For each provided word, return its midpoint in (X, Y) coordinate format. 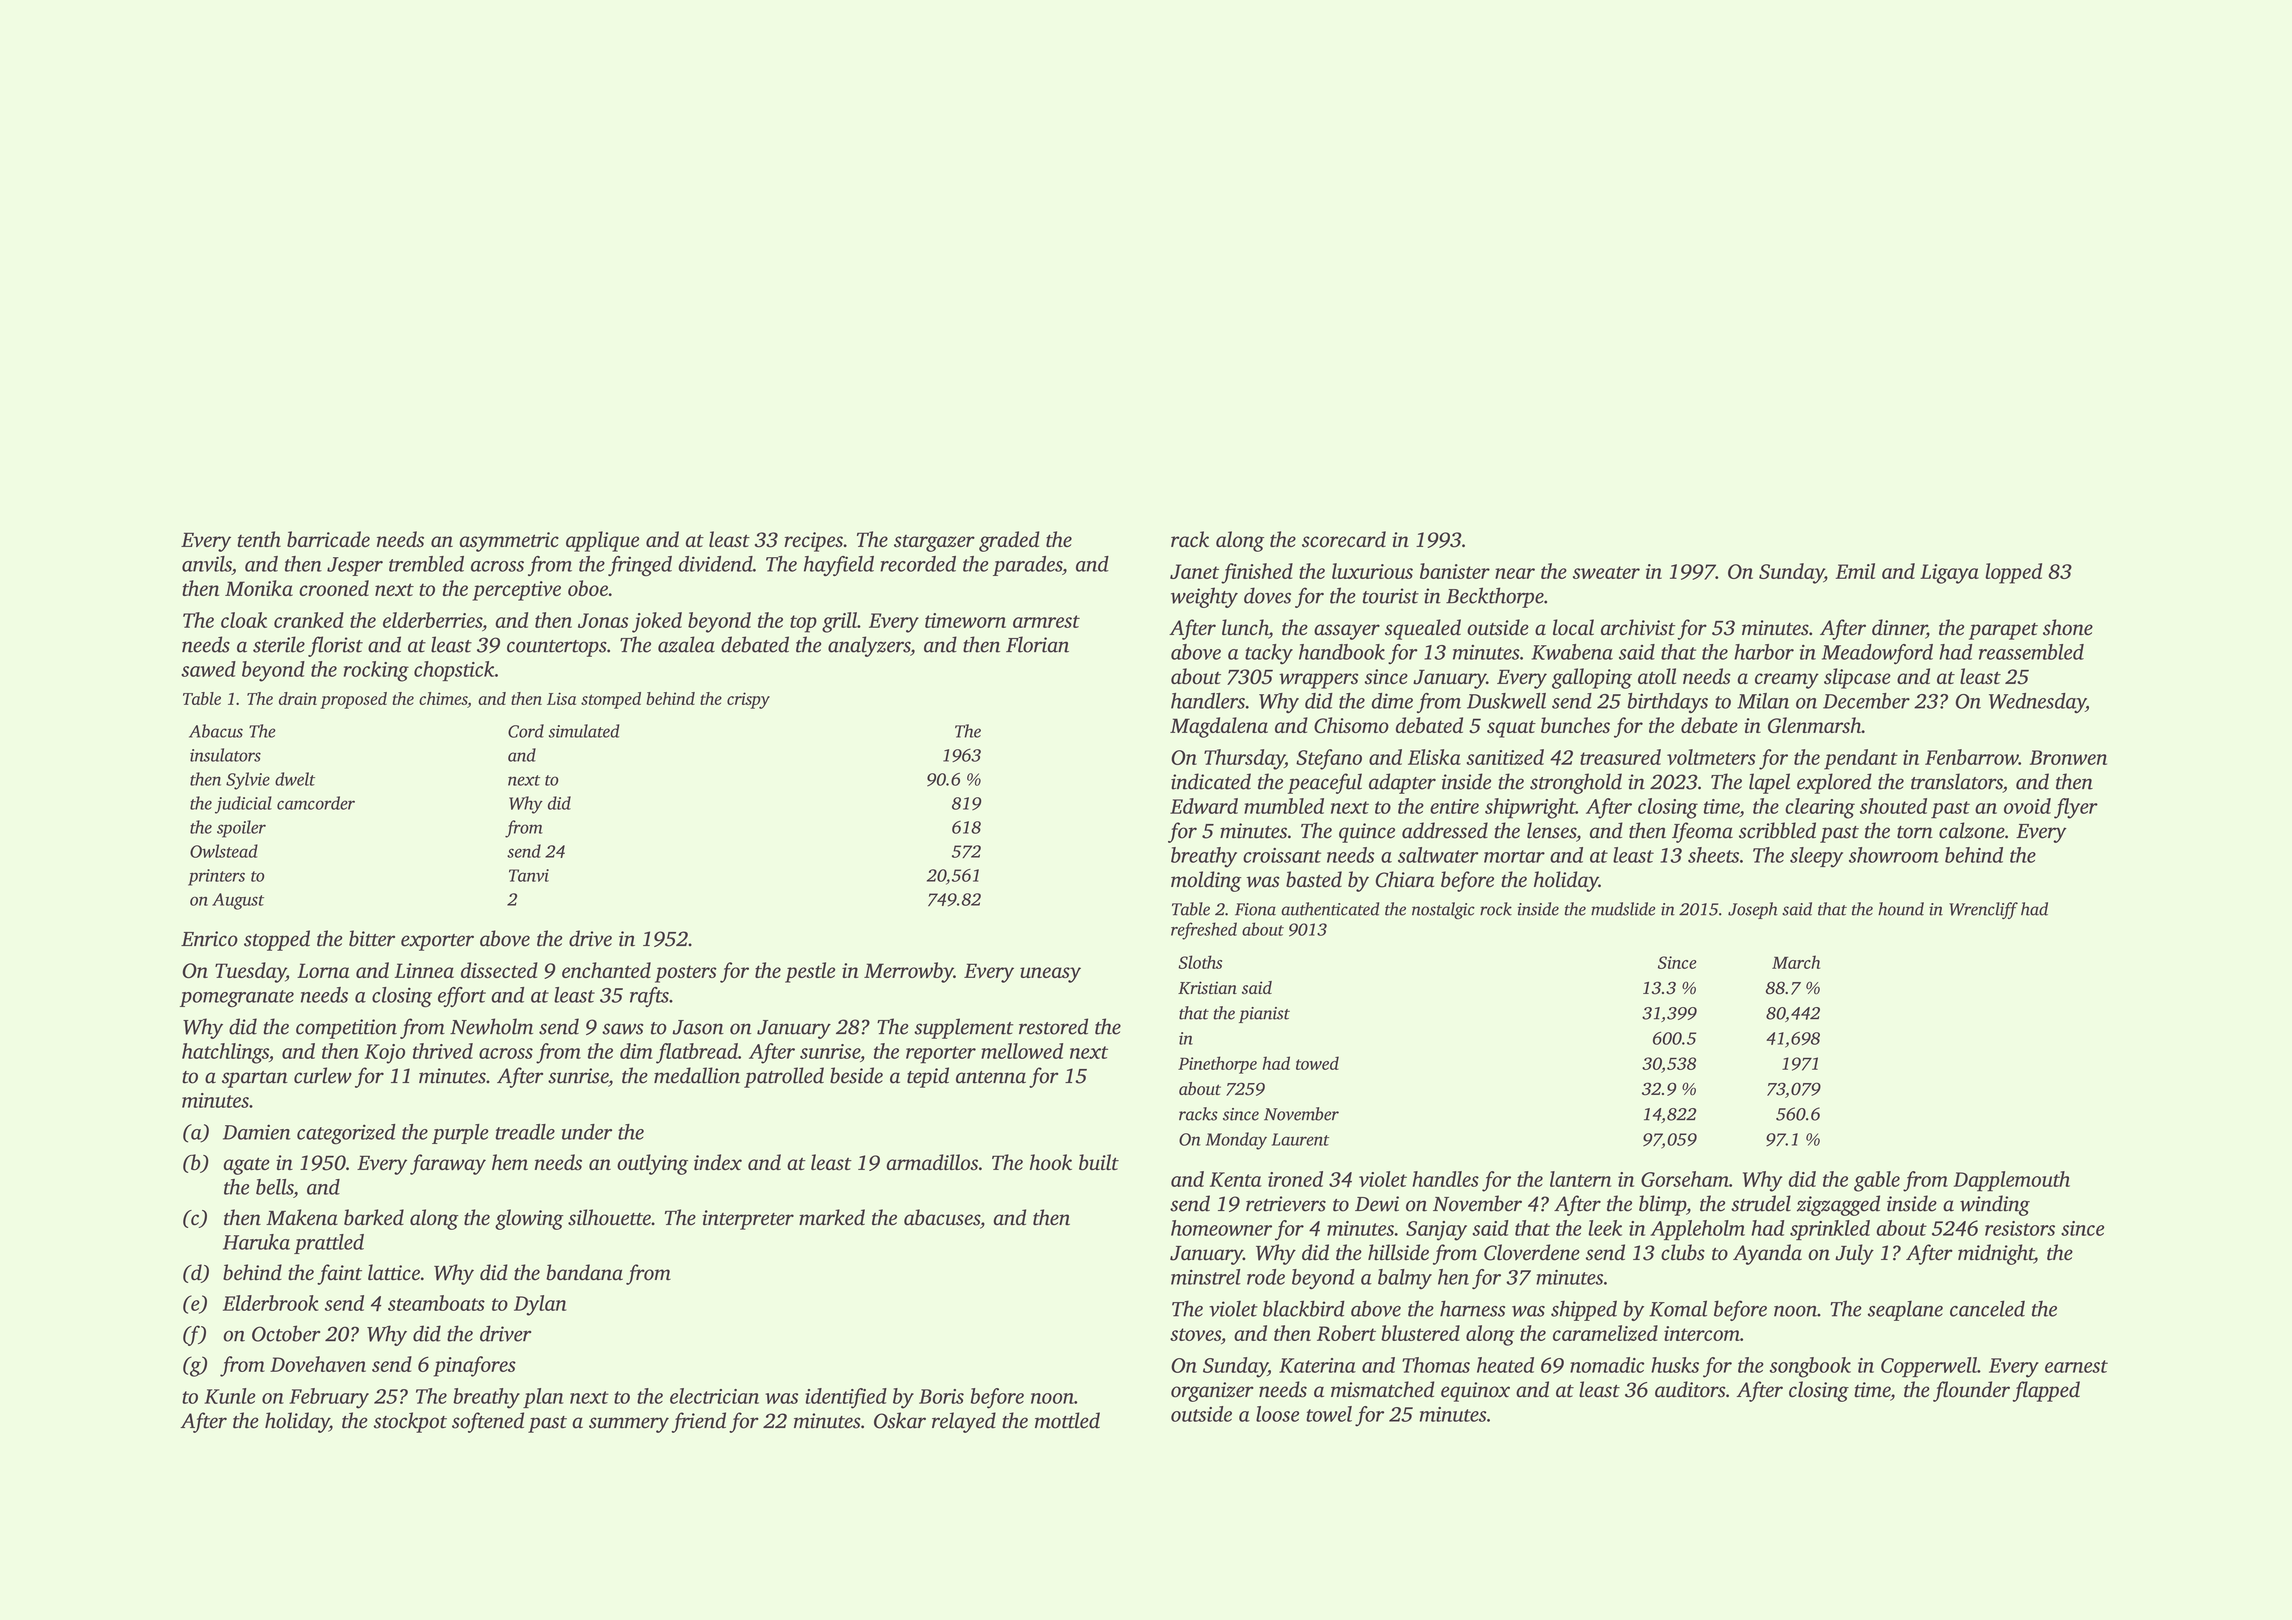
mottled (1067, 1420)
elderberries (432, 620)
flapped (2046, 1391)
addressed (1445, 830)
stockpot (410, 1422)
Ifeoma (1702, 832)
